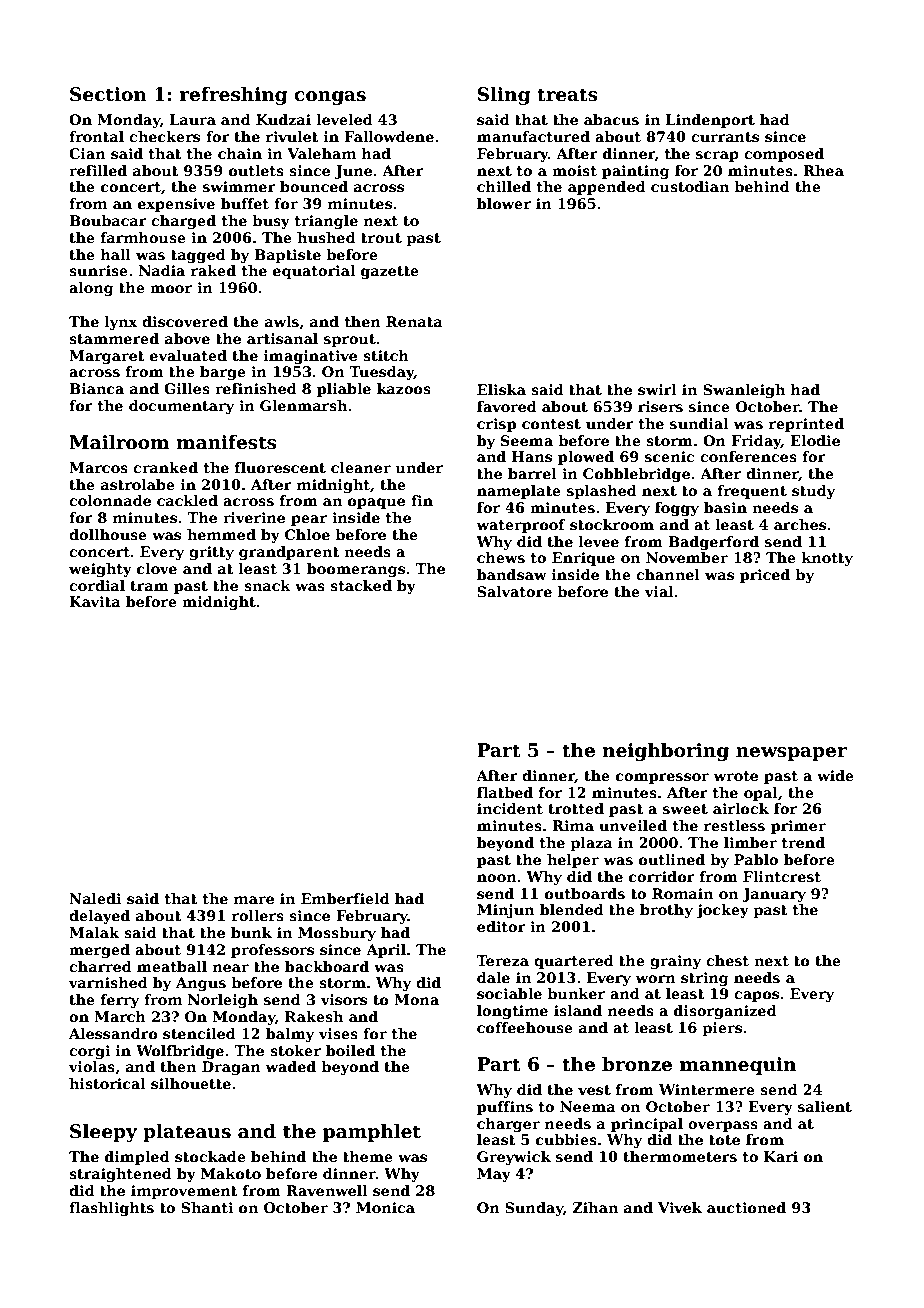  Describe the element at coordinates (690, 186) in the screenshot. I see `custodian` at that location.
